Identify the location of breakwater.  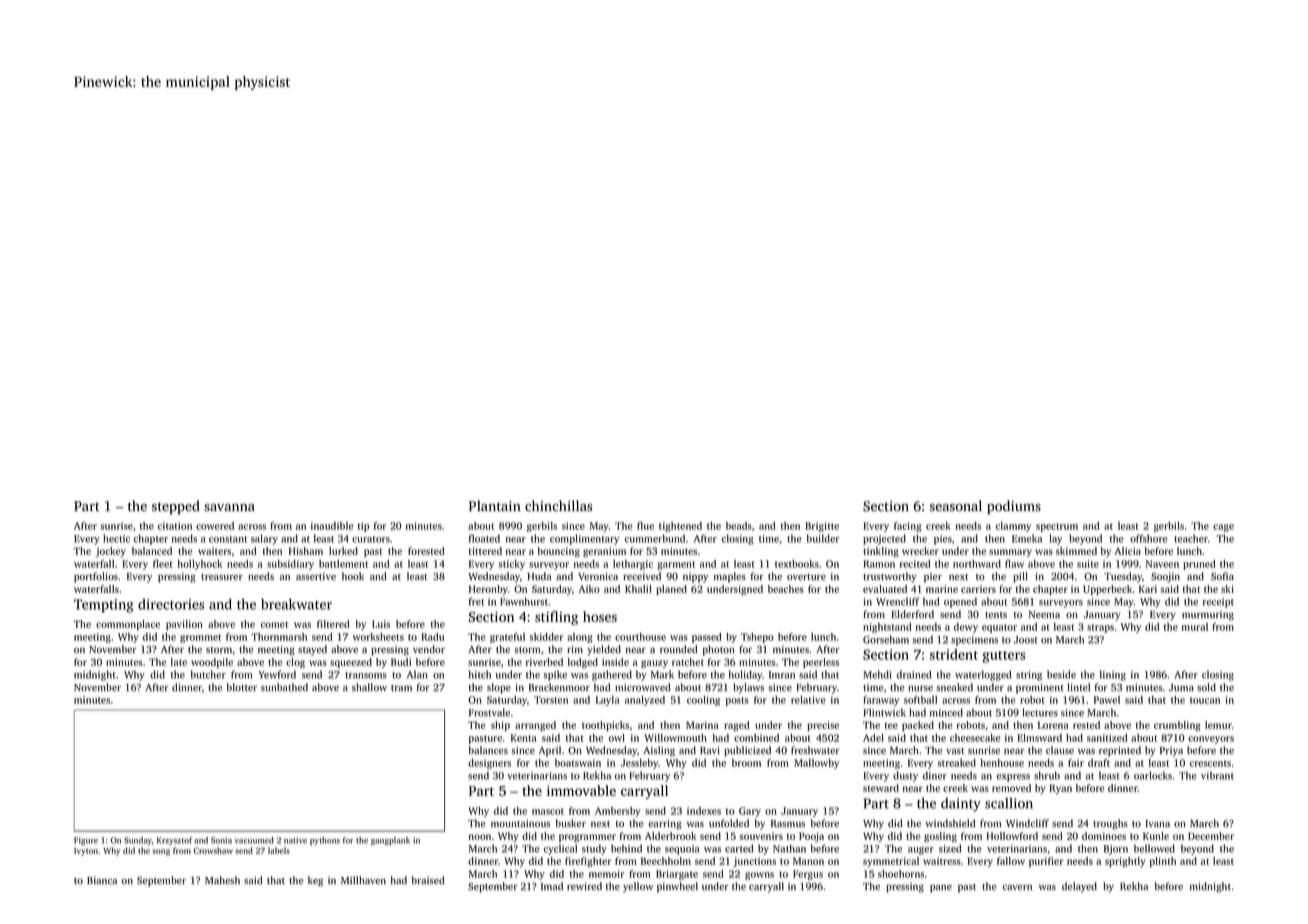
(296, 604).
